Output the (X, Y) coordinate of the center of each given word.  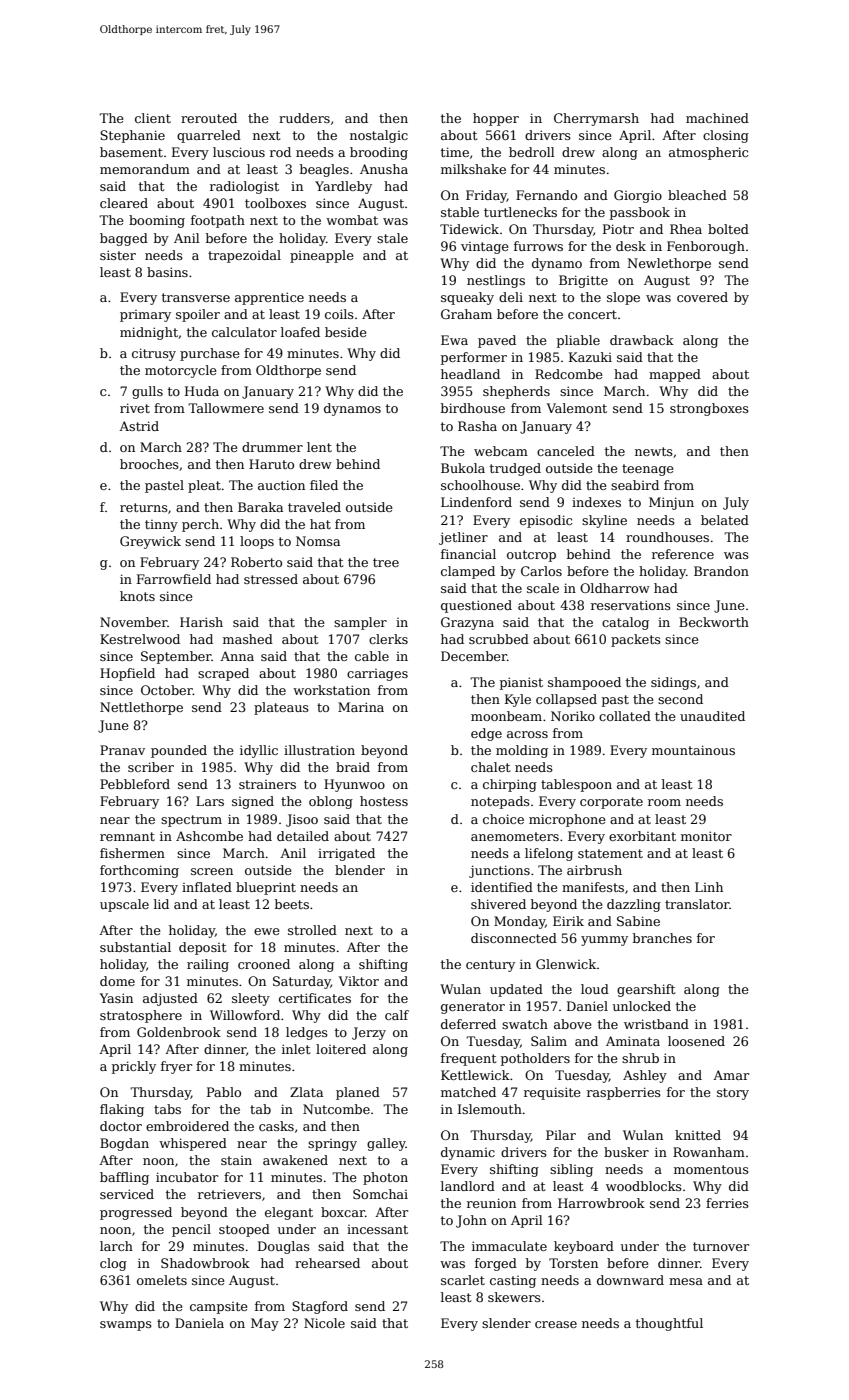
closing (726, 136)
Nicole (324, 1323)
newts (654, 451)
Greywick (150, 542)
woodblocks (644, 1186)
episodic (546, 521)
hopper (496, 119)
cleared (124, 203)
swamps (126, 1326)
